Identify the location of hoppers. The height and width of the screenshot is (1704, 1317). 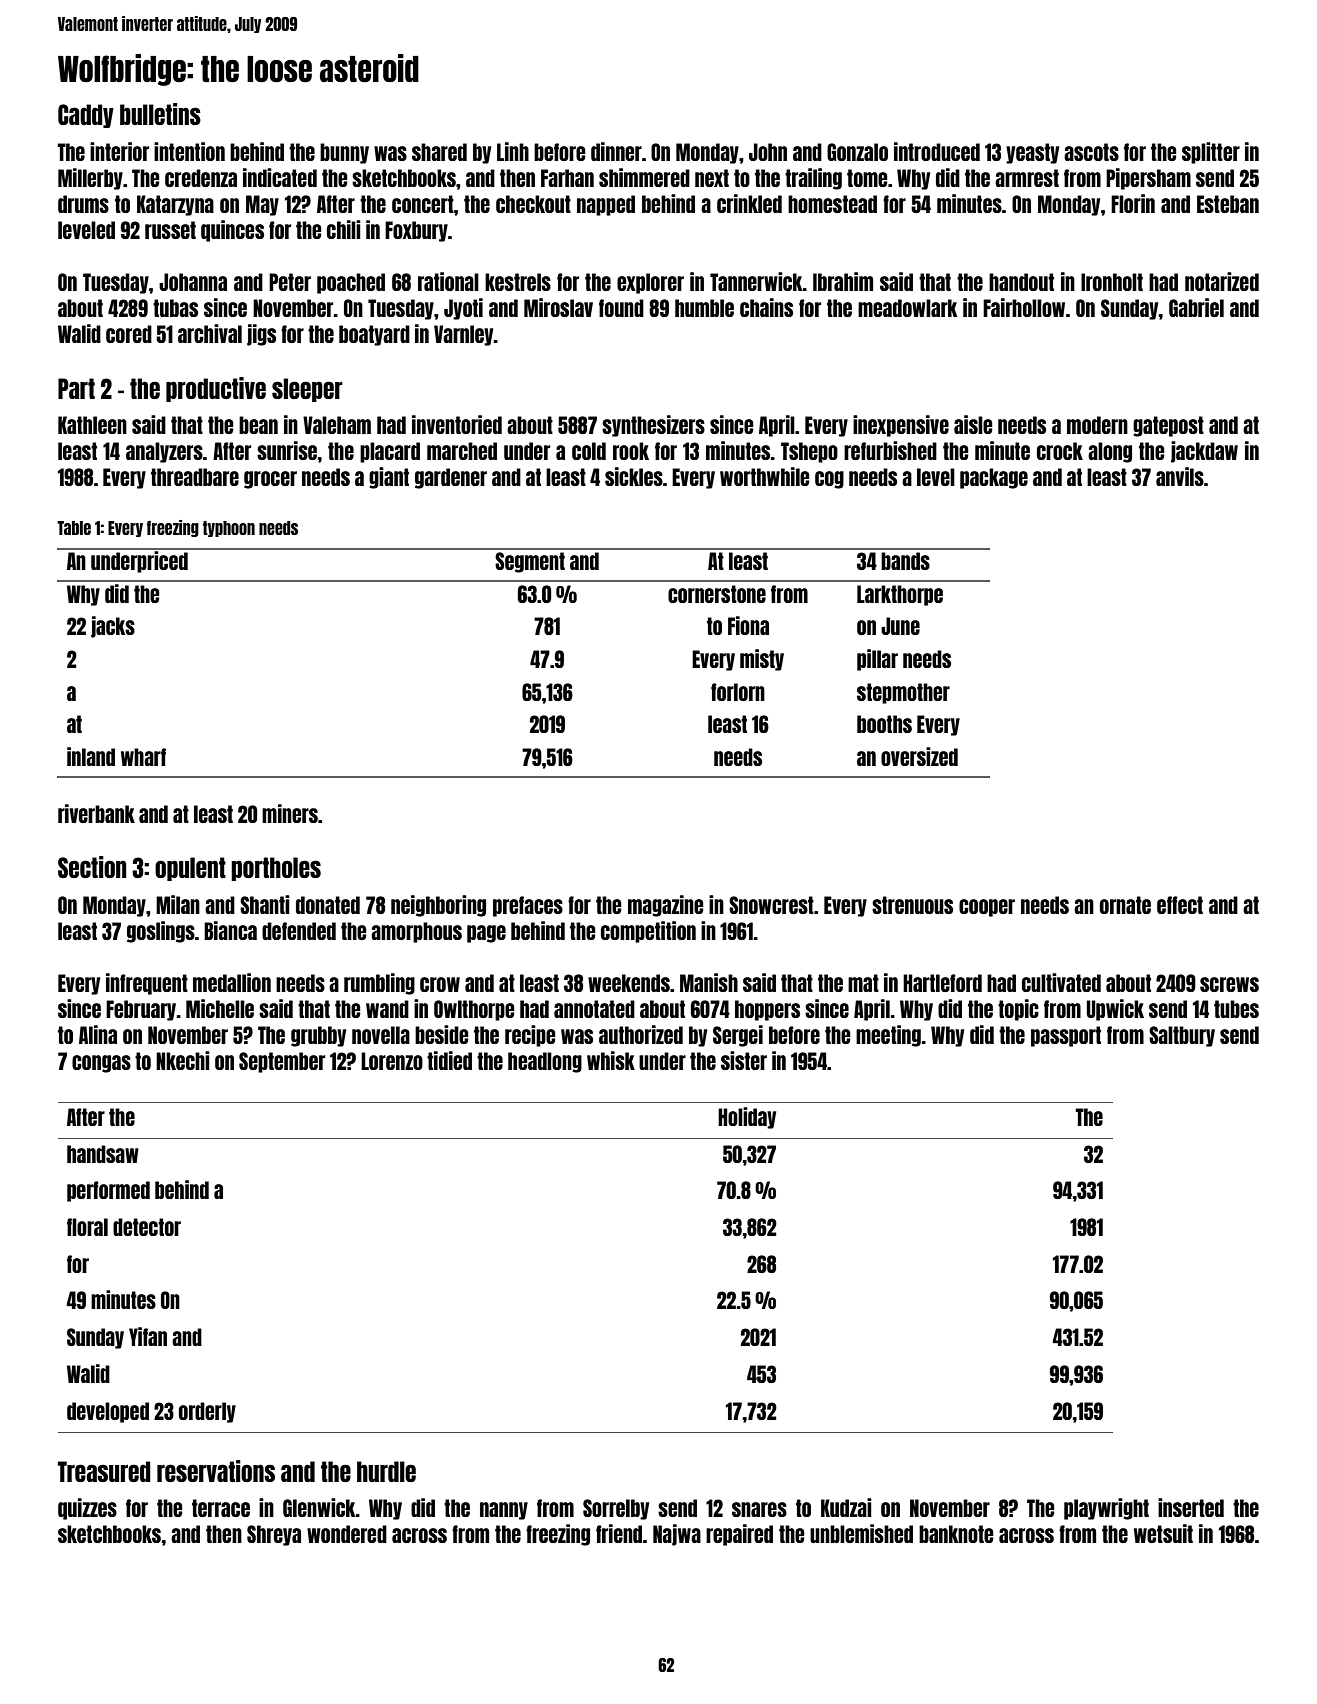
(767, 1010).
